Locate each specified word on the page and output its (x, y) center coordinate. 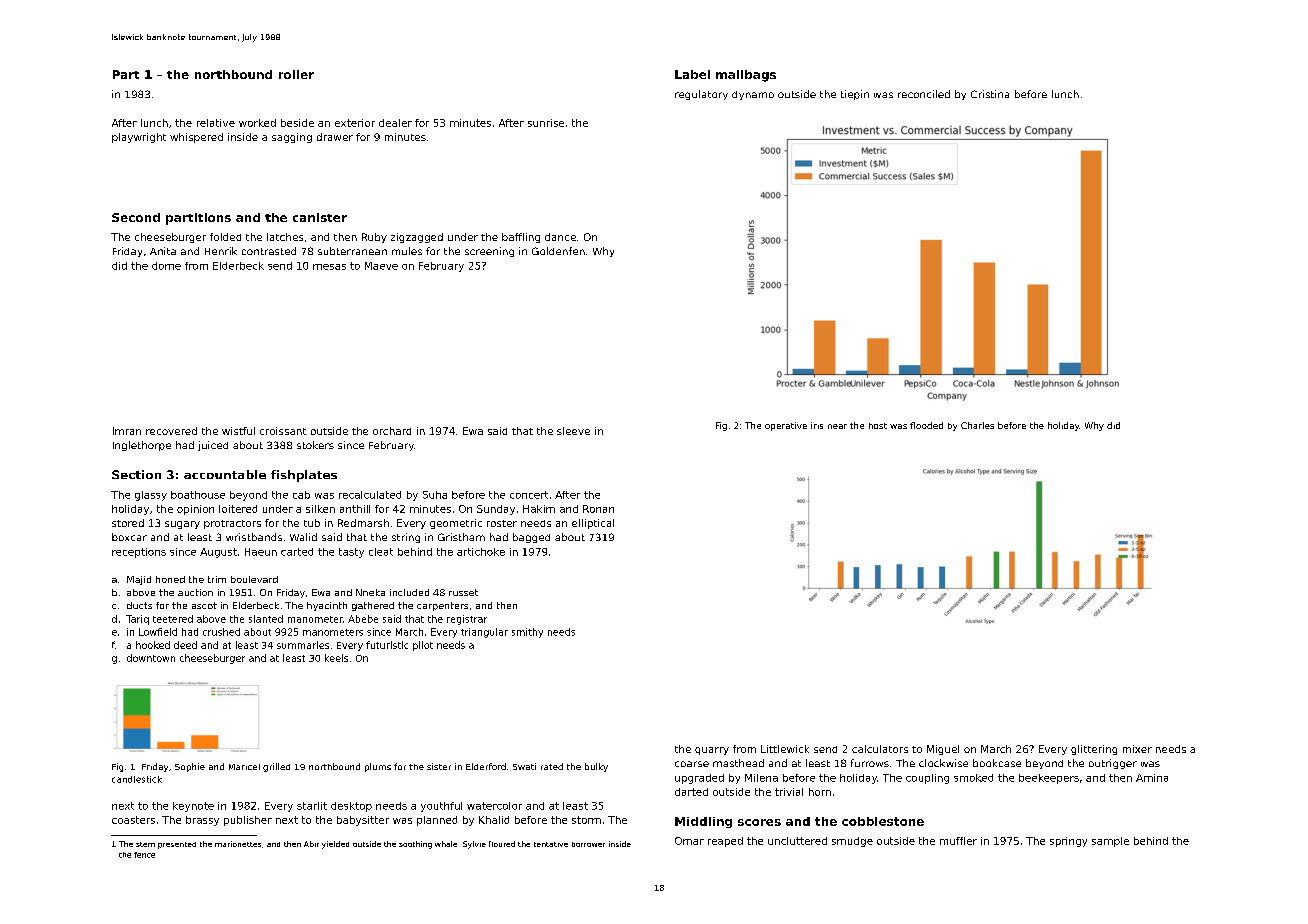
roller (296, 74)
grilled (276, 767)
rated (552, 766)
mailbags (746, 76)
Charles (977, 425)
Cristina (990, 94)
